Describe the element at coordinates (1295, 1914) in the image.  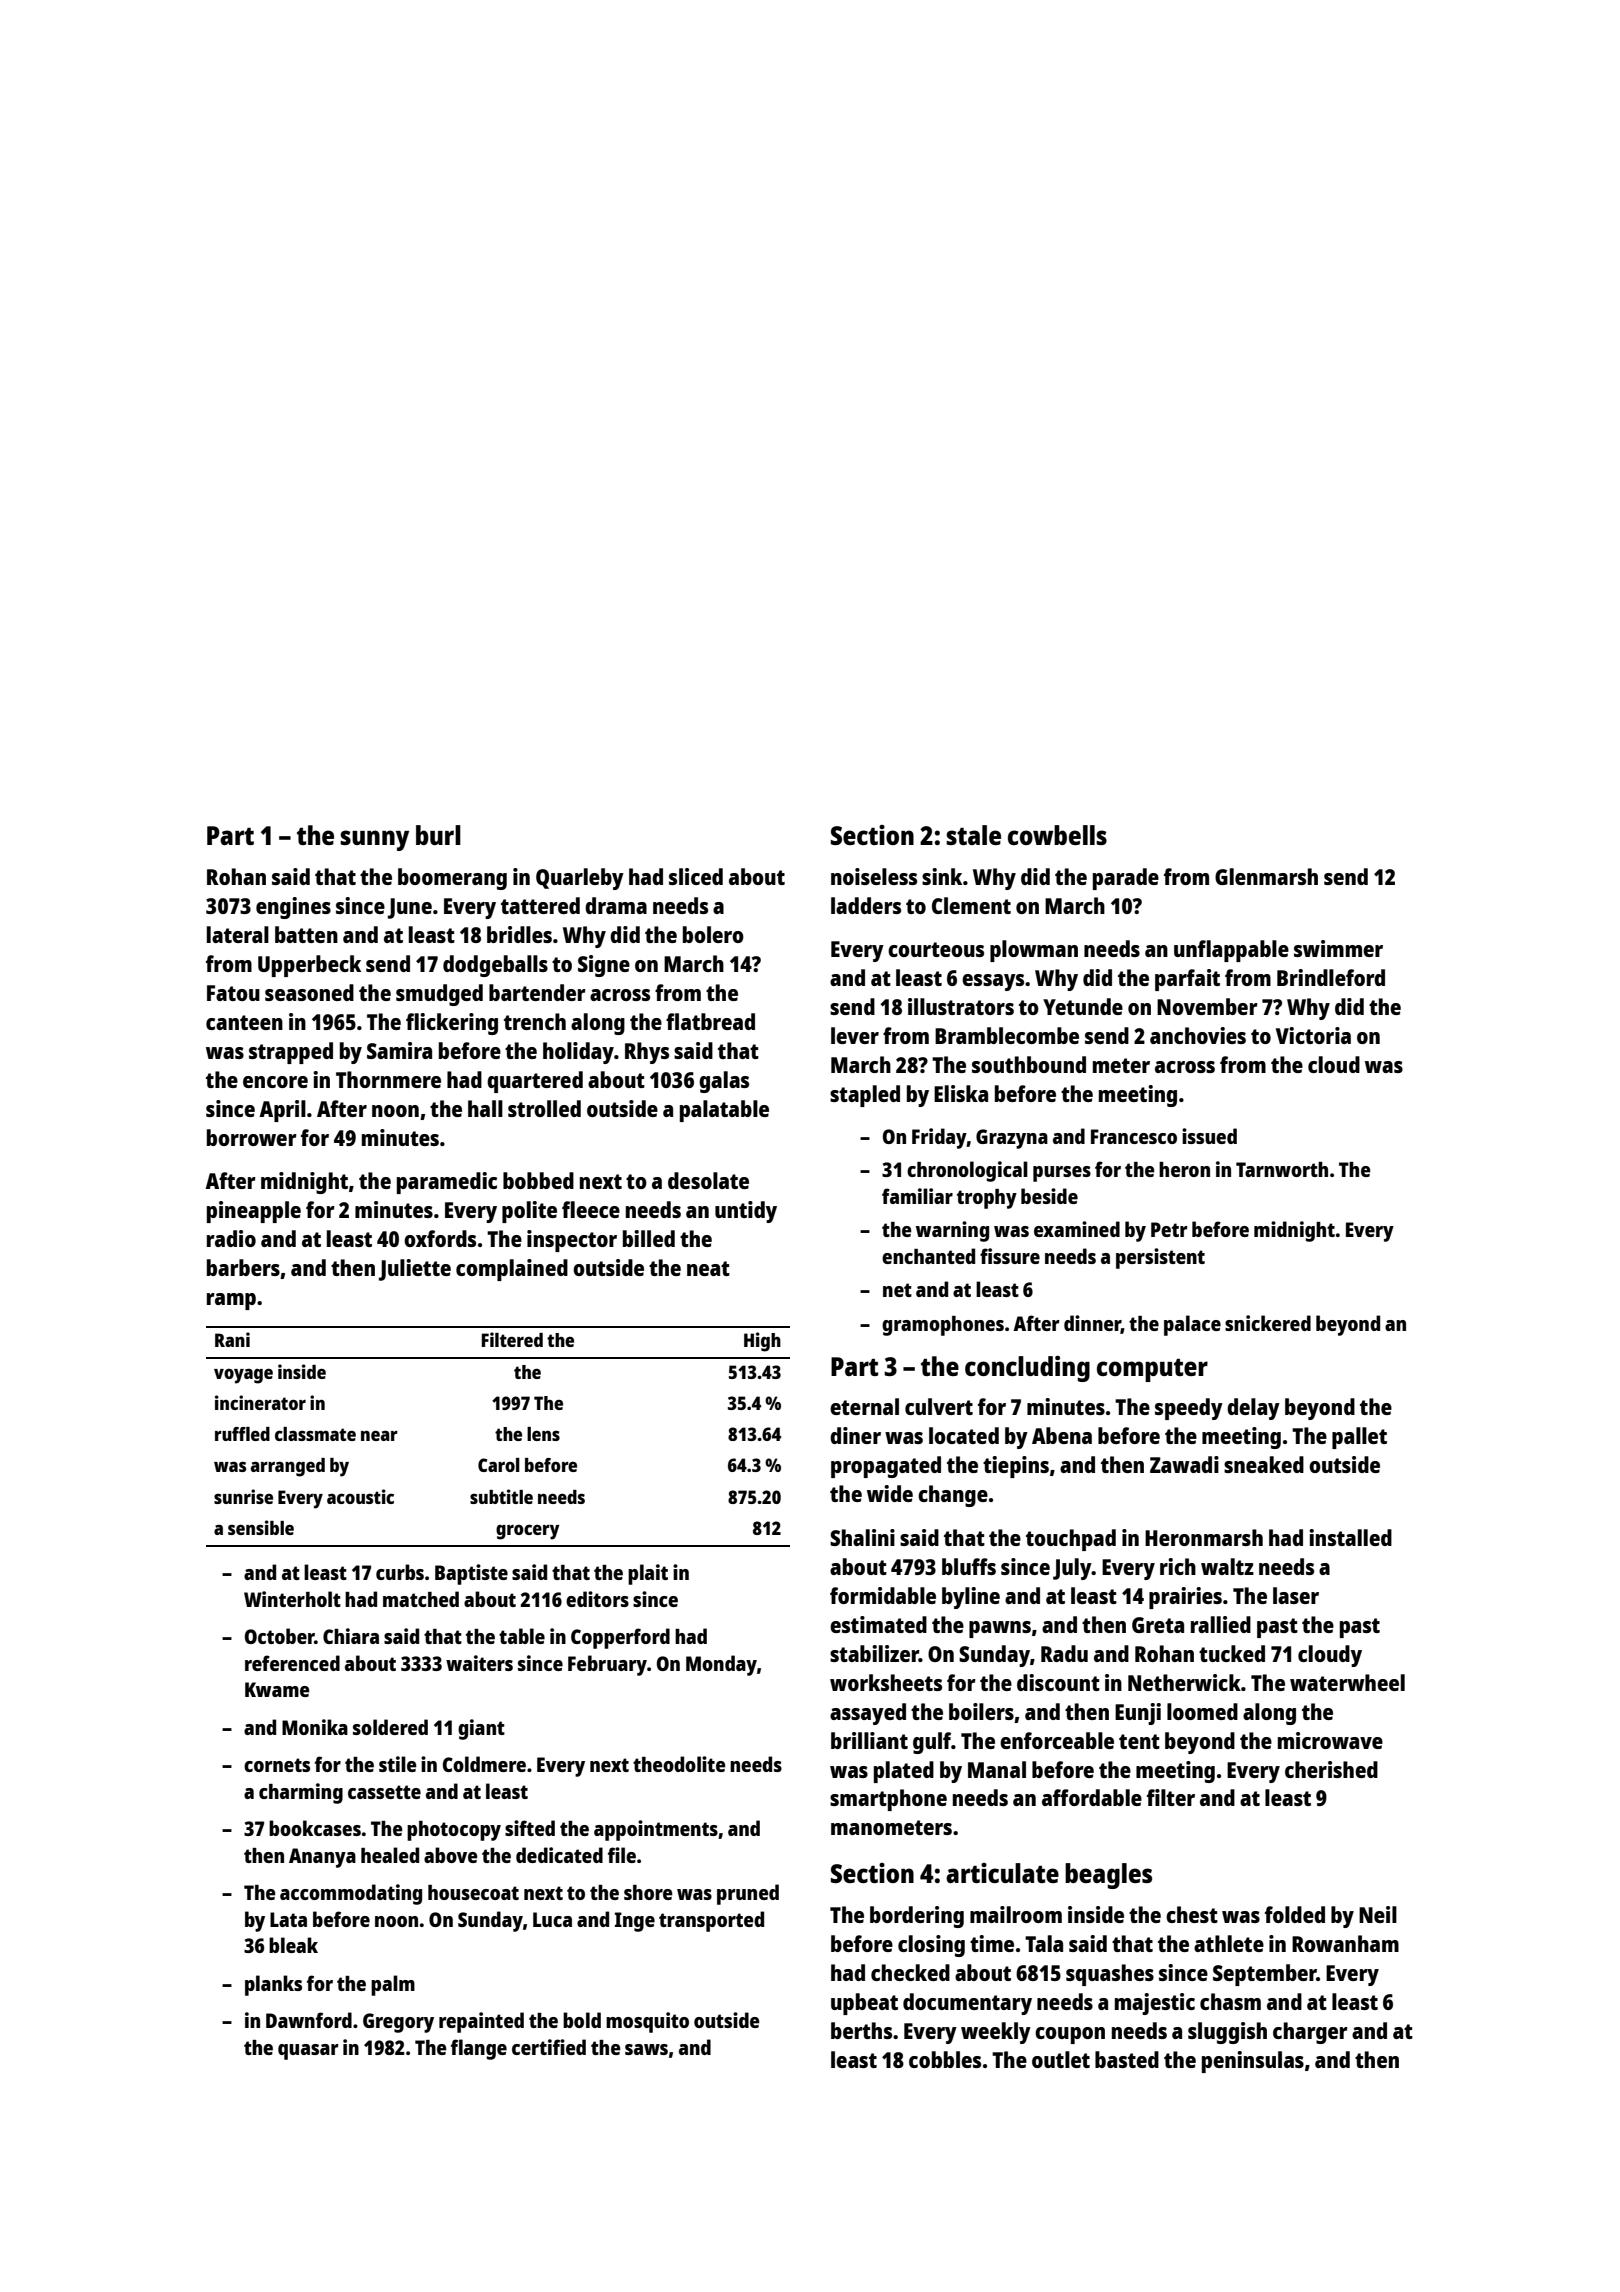
I see `folded` at that location.
